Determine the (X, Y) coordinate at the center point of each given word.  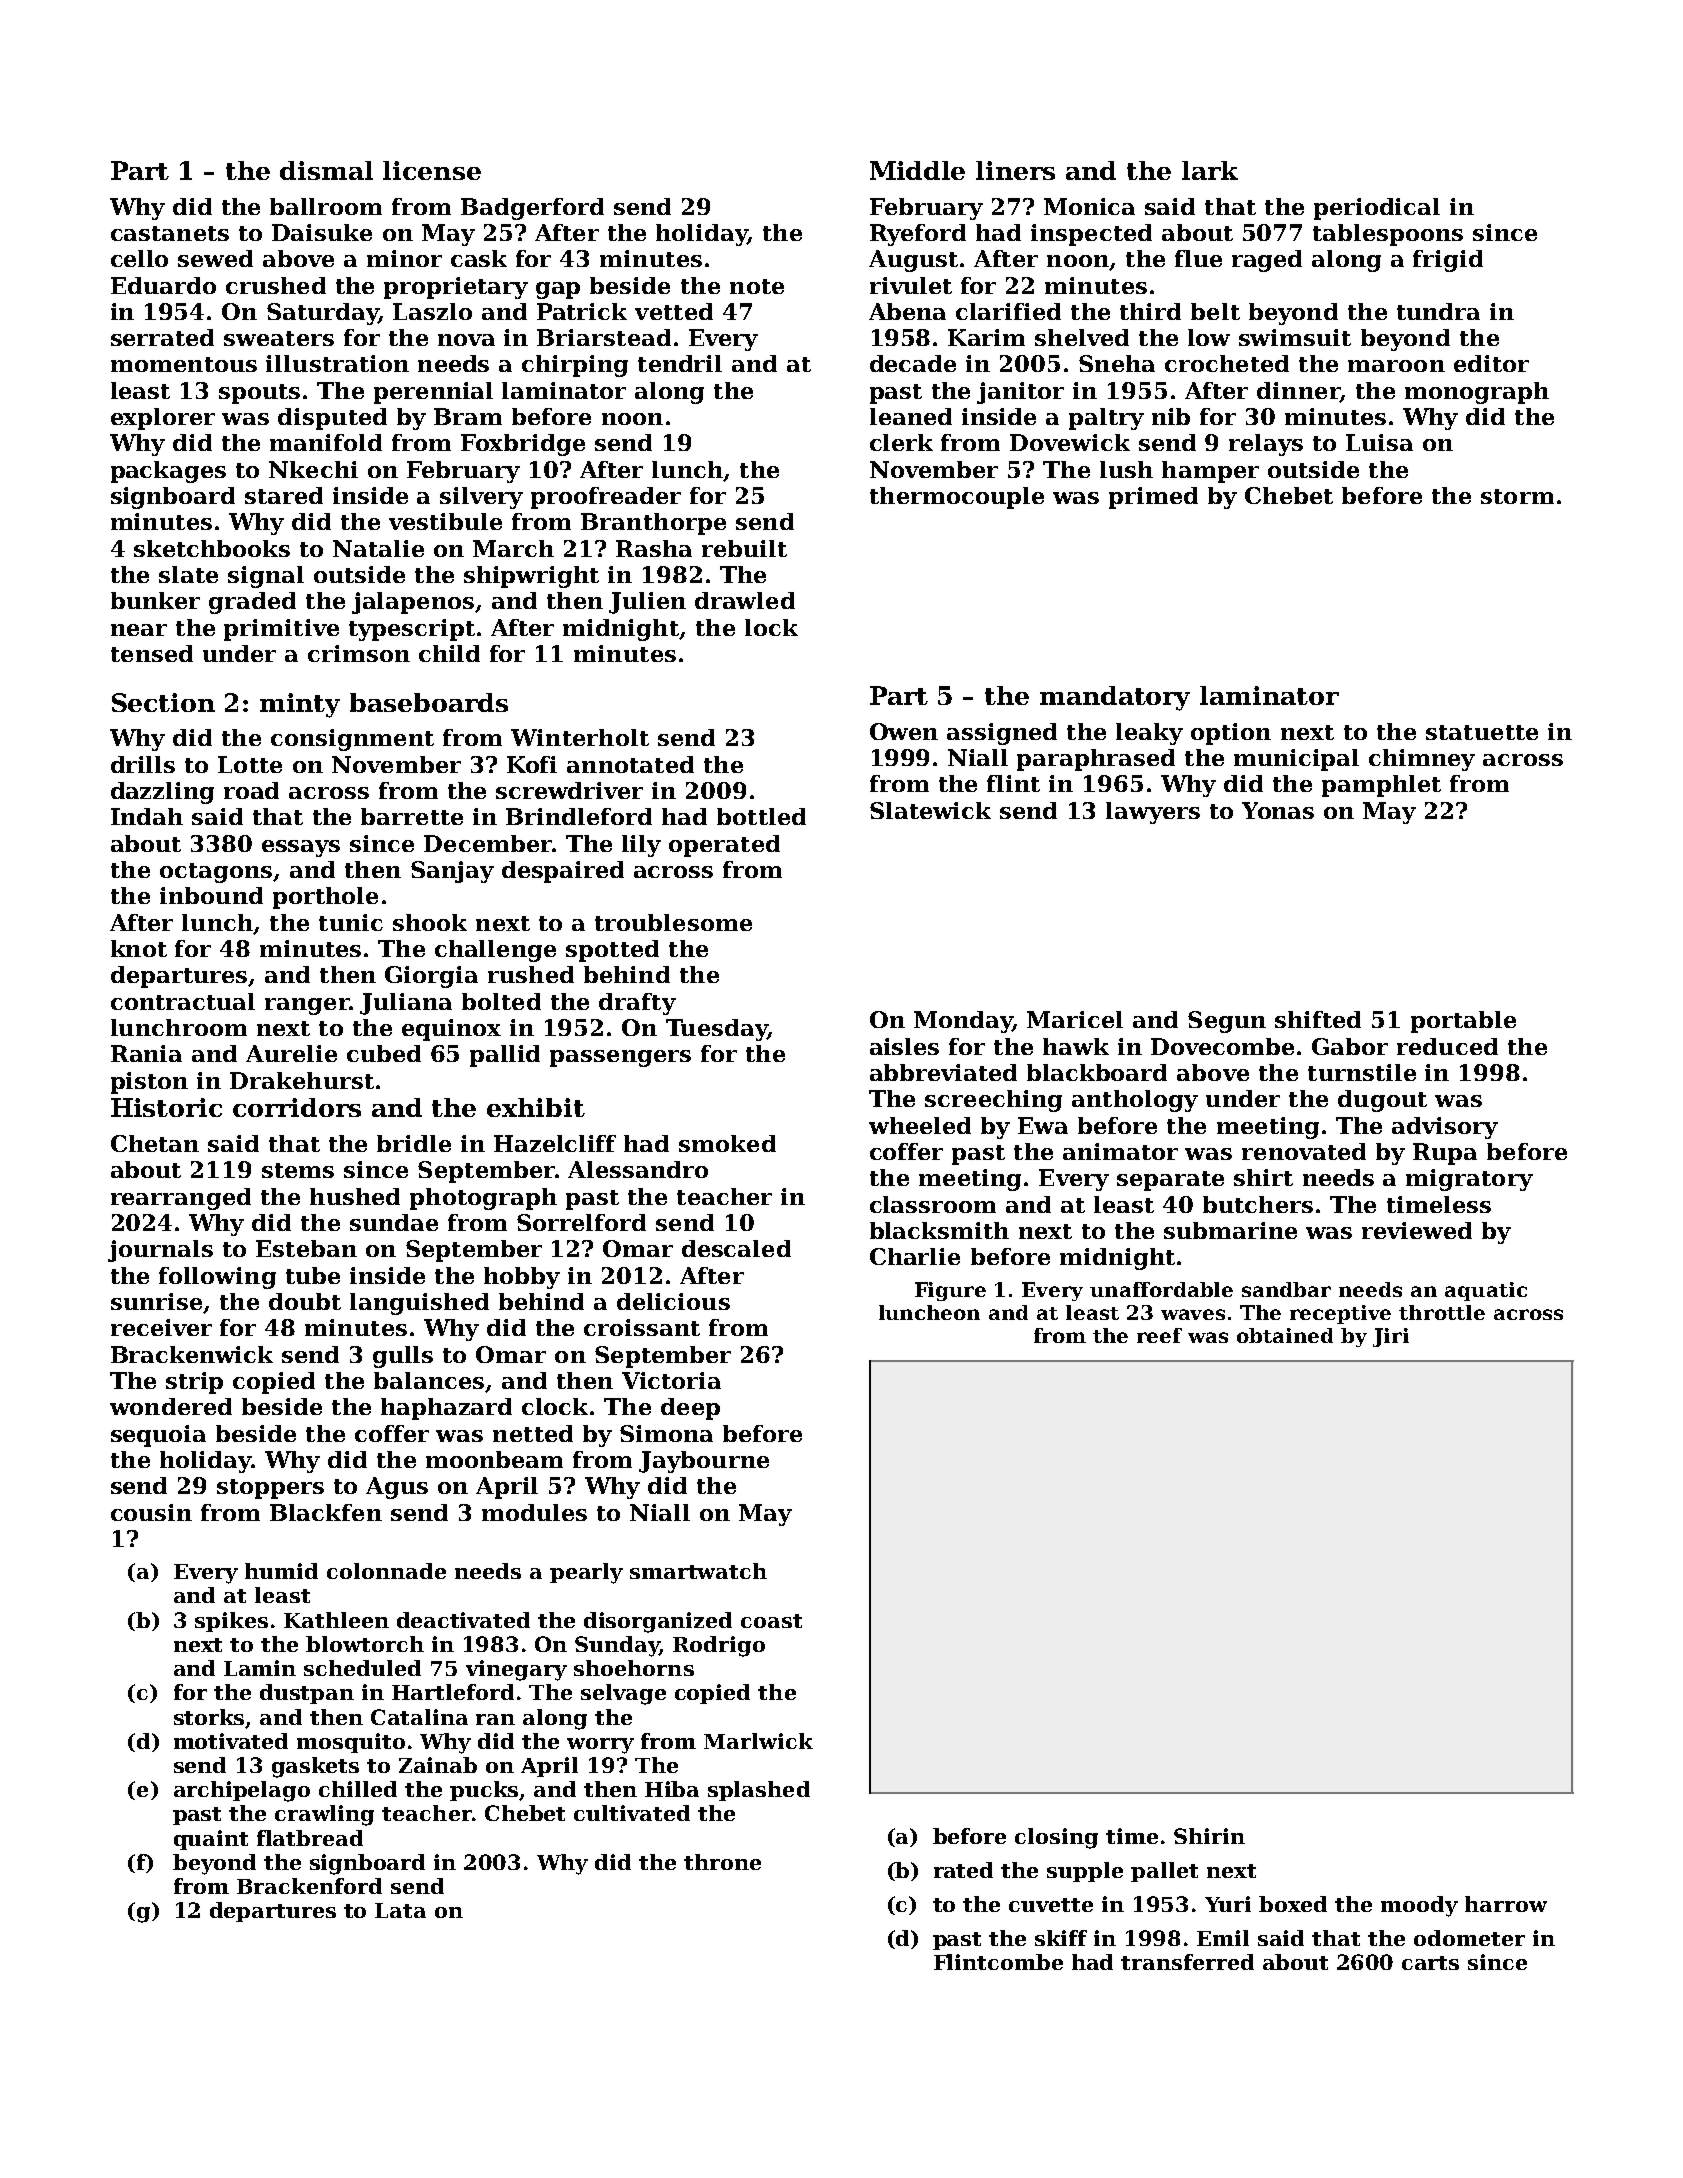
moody (1419, 1906)
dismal (326, 170)
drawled (745, 600)
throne (722, 1862)
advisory (1445, 1128)
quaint (211, 1840)
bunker (155, 600)
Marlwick (758, 1741)
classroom (933, 1204)
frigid (1448, 261)
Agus (397, 1488)
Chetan (155, 1143)
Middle (917, 170)
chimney (1422, 760)
